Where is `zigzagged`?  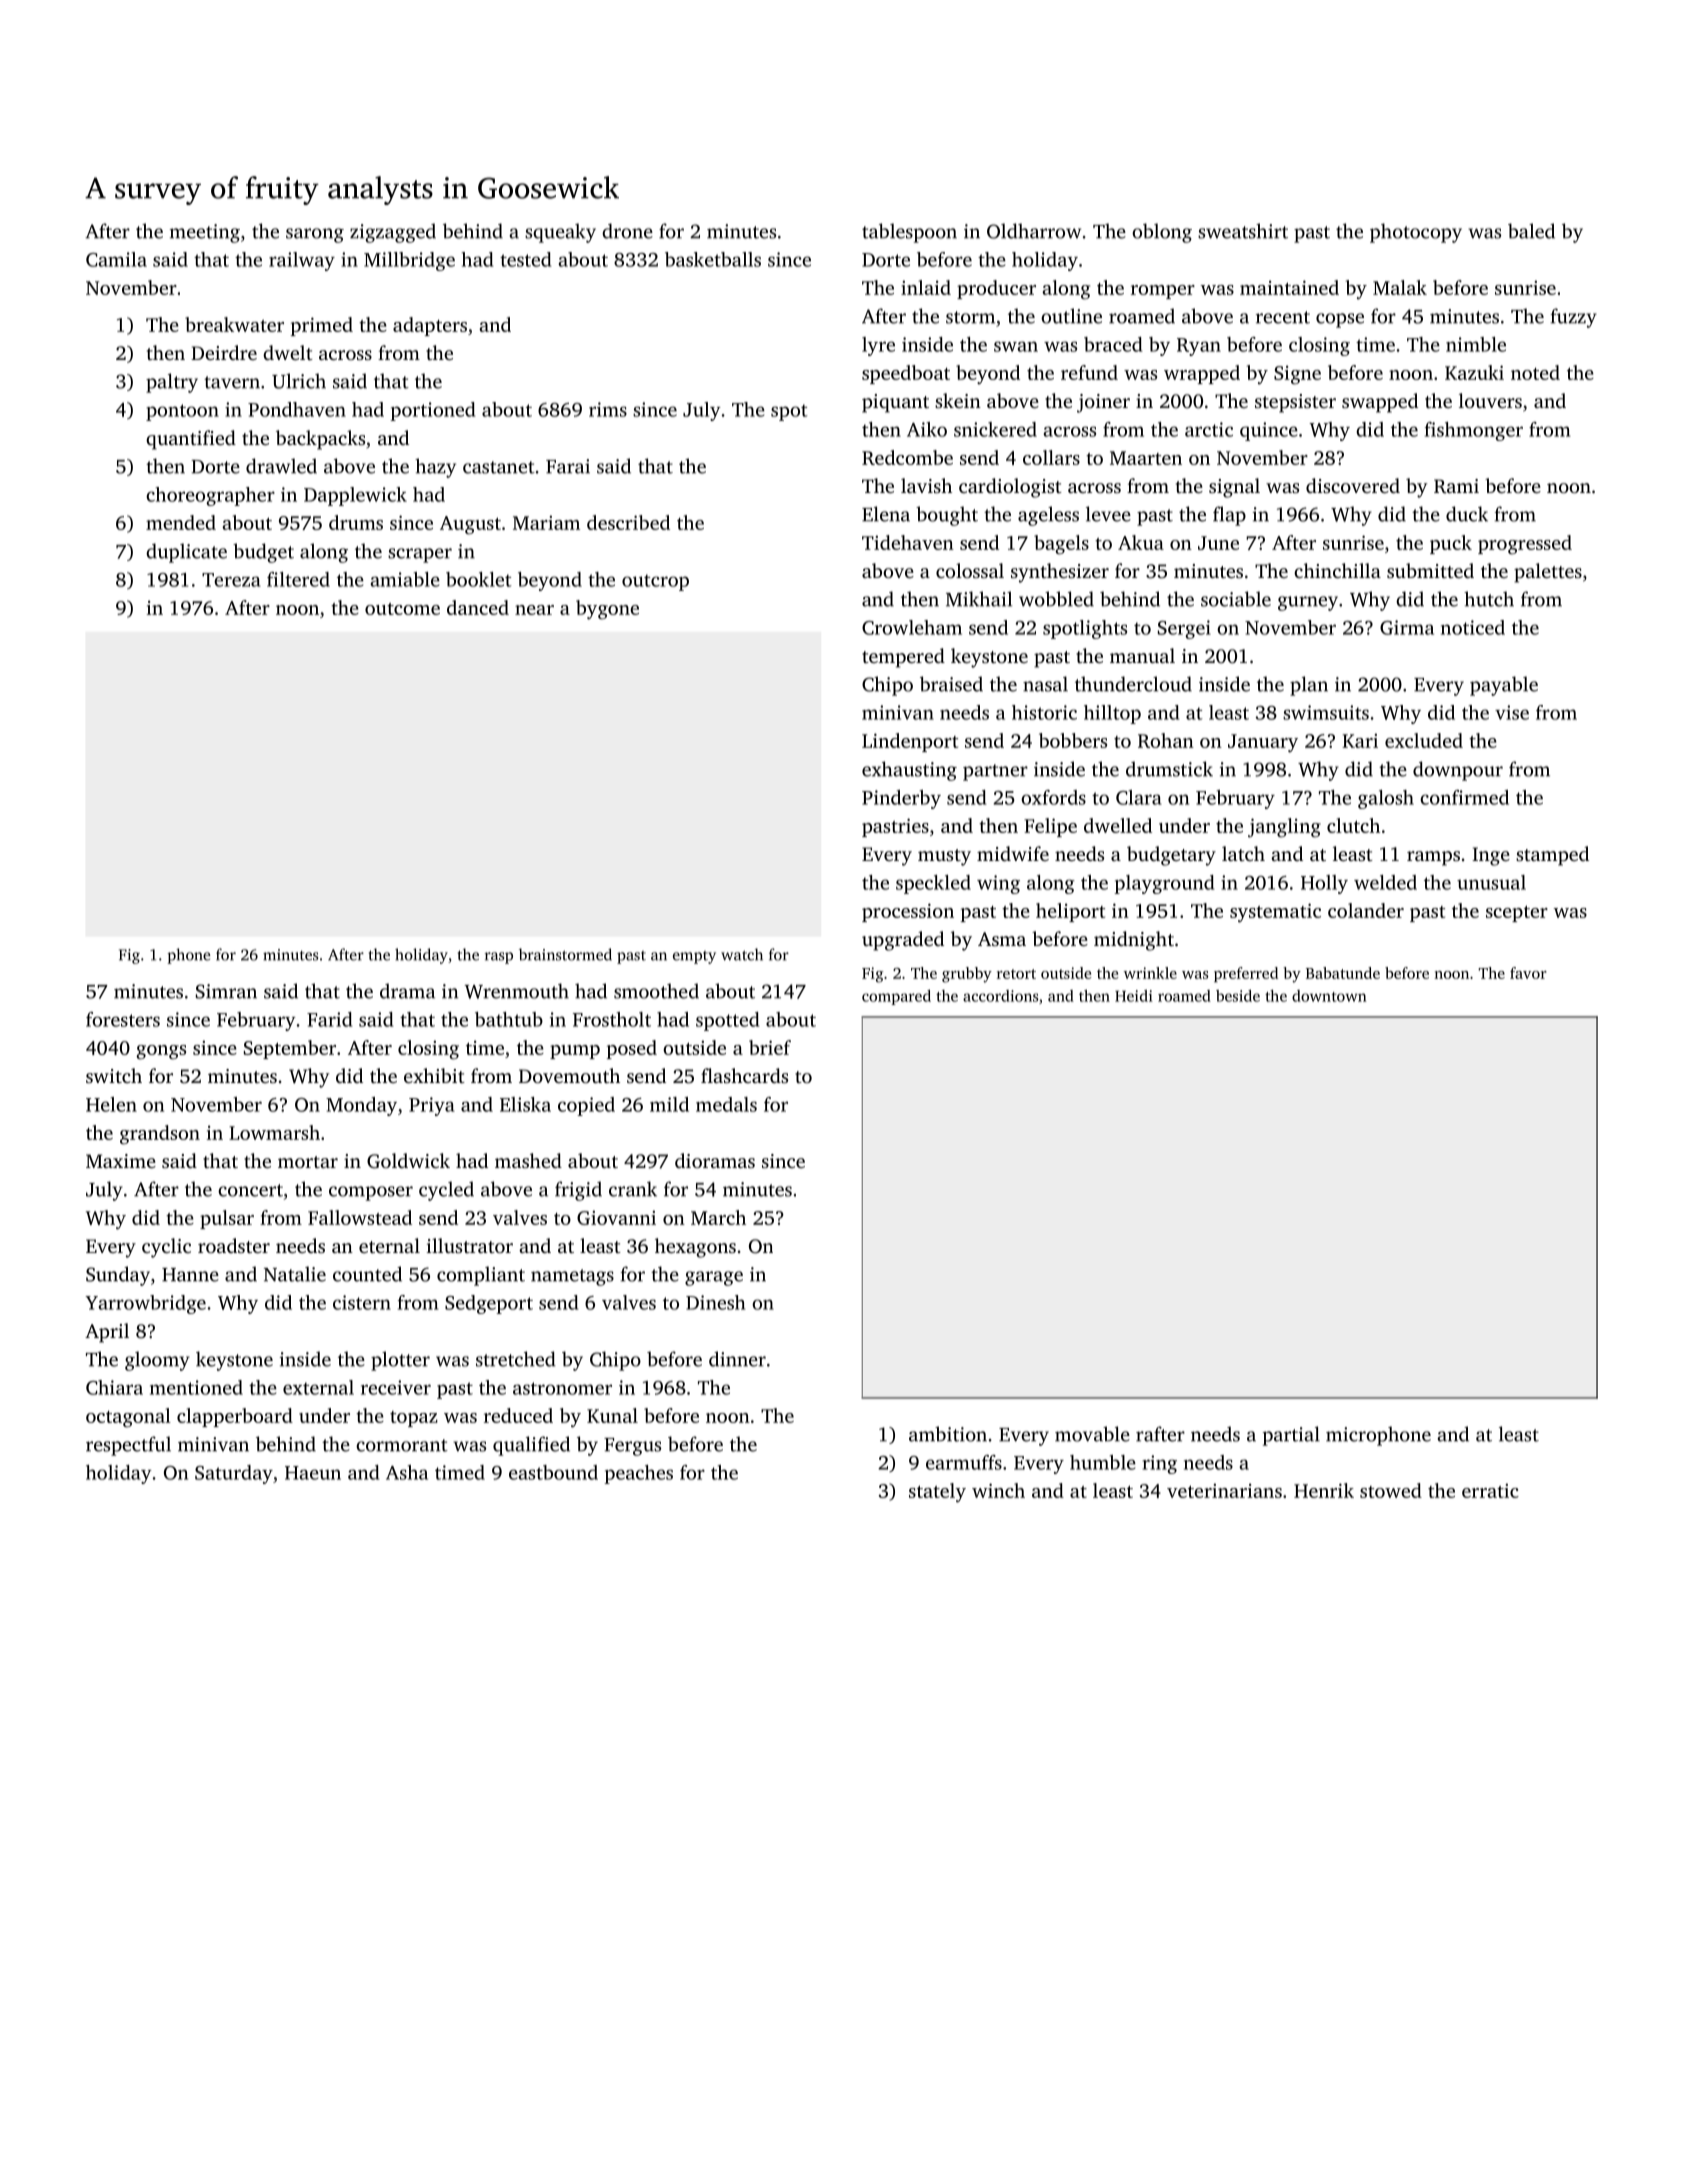 zigzagged is located at coordinates (393, 233).
